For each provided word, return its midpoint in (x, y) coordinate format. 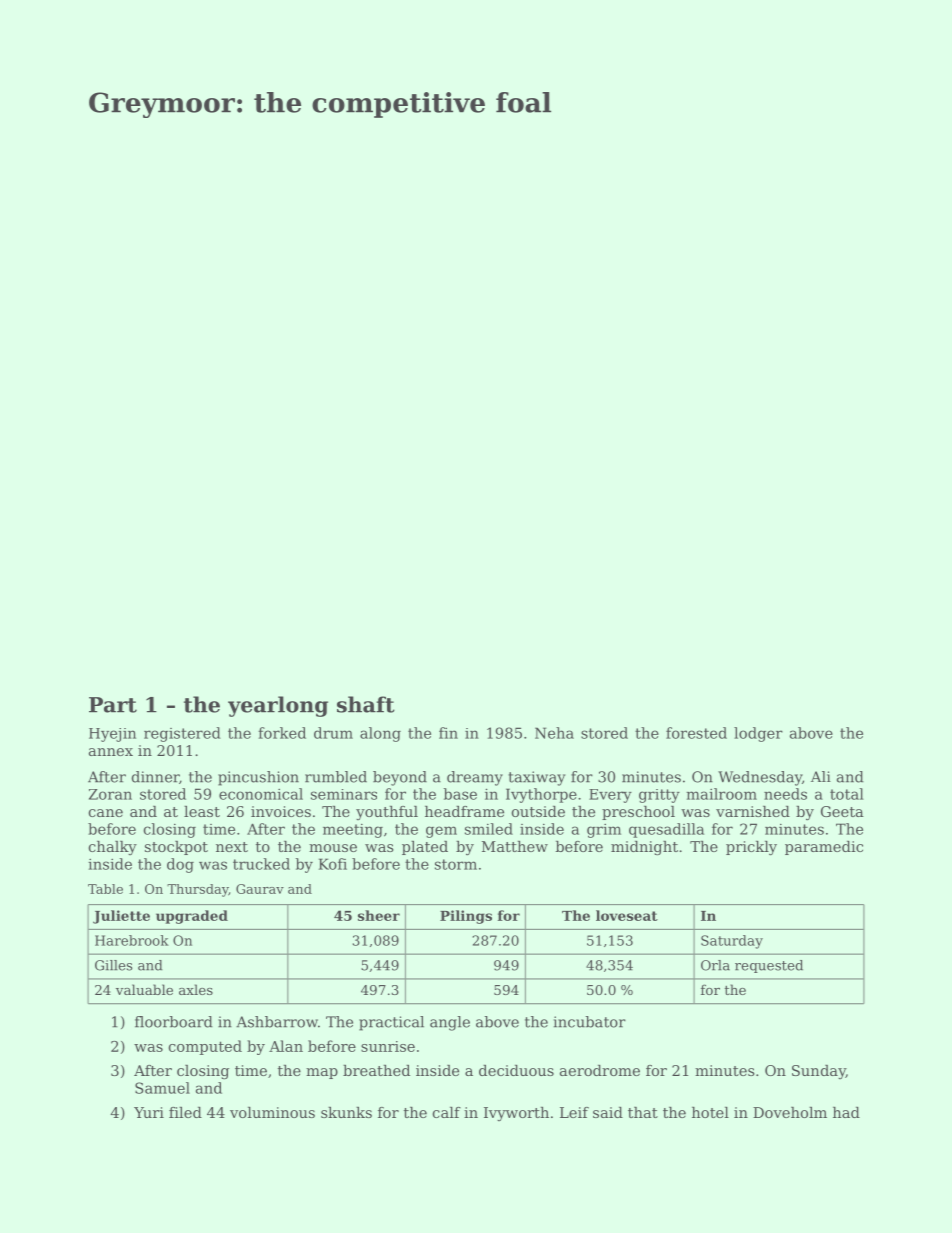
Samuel (162, 1088)
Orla (715, 965)
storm (456, 864)
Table (105, 889)
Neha (554, 733)
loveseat (627, 915)
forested (696, 733)
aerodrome (600, 1070)
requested (769, 966)
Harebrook (132, 940)
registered (182, 734)
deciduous (516, 1070)
